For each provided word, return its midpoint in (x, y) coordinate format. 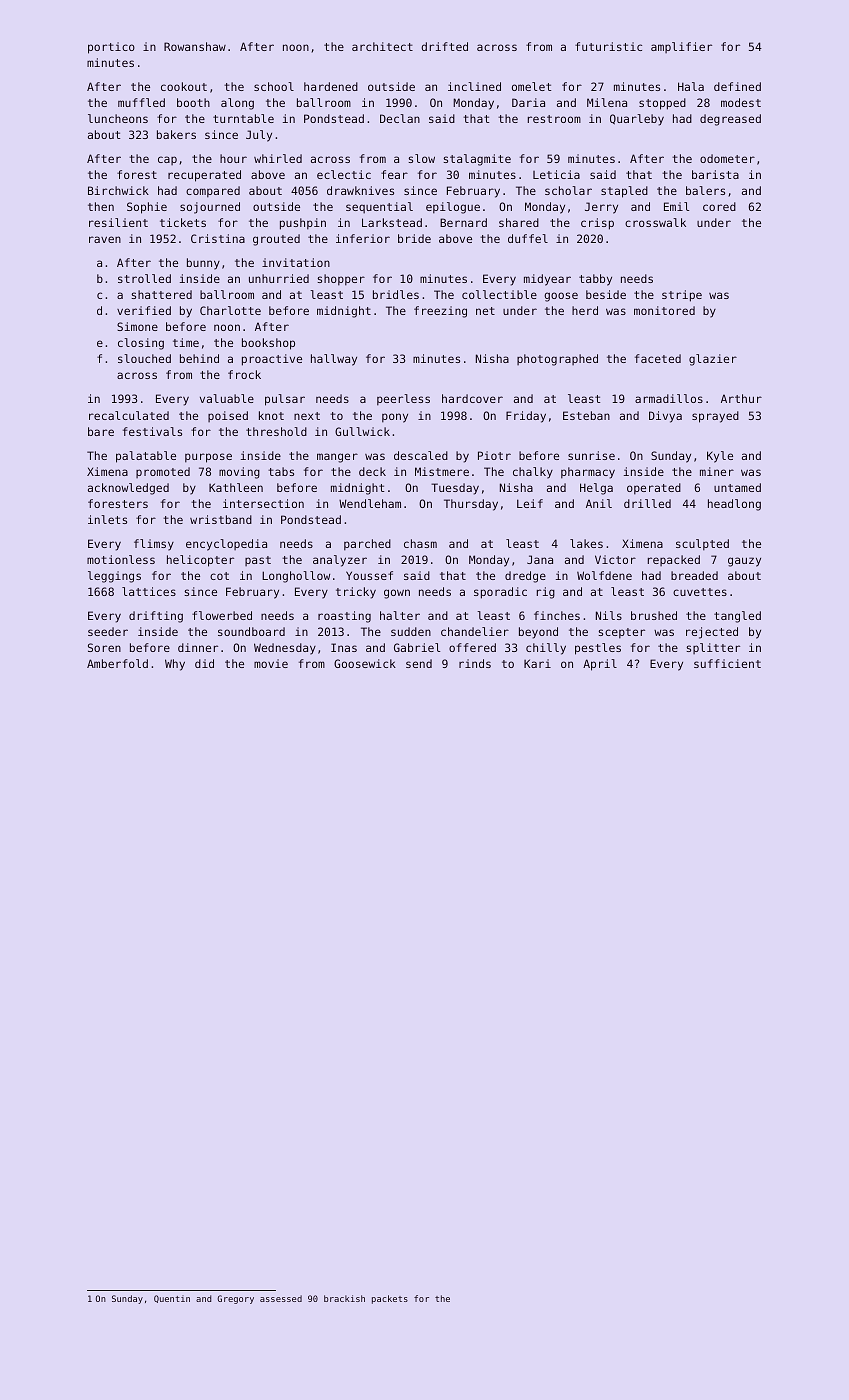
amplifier (681, 47)
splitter (713, 648)
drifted (444, 46)
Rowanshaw (195, 46)
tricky (356, 593)
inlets (107, 519)
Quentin (172, 1299)
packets (390, 1299)
